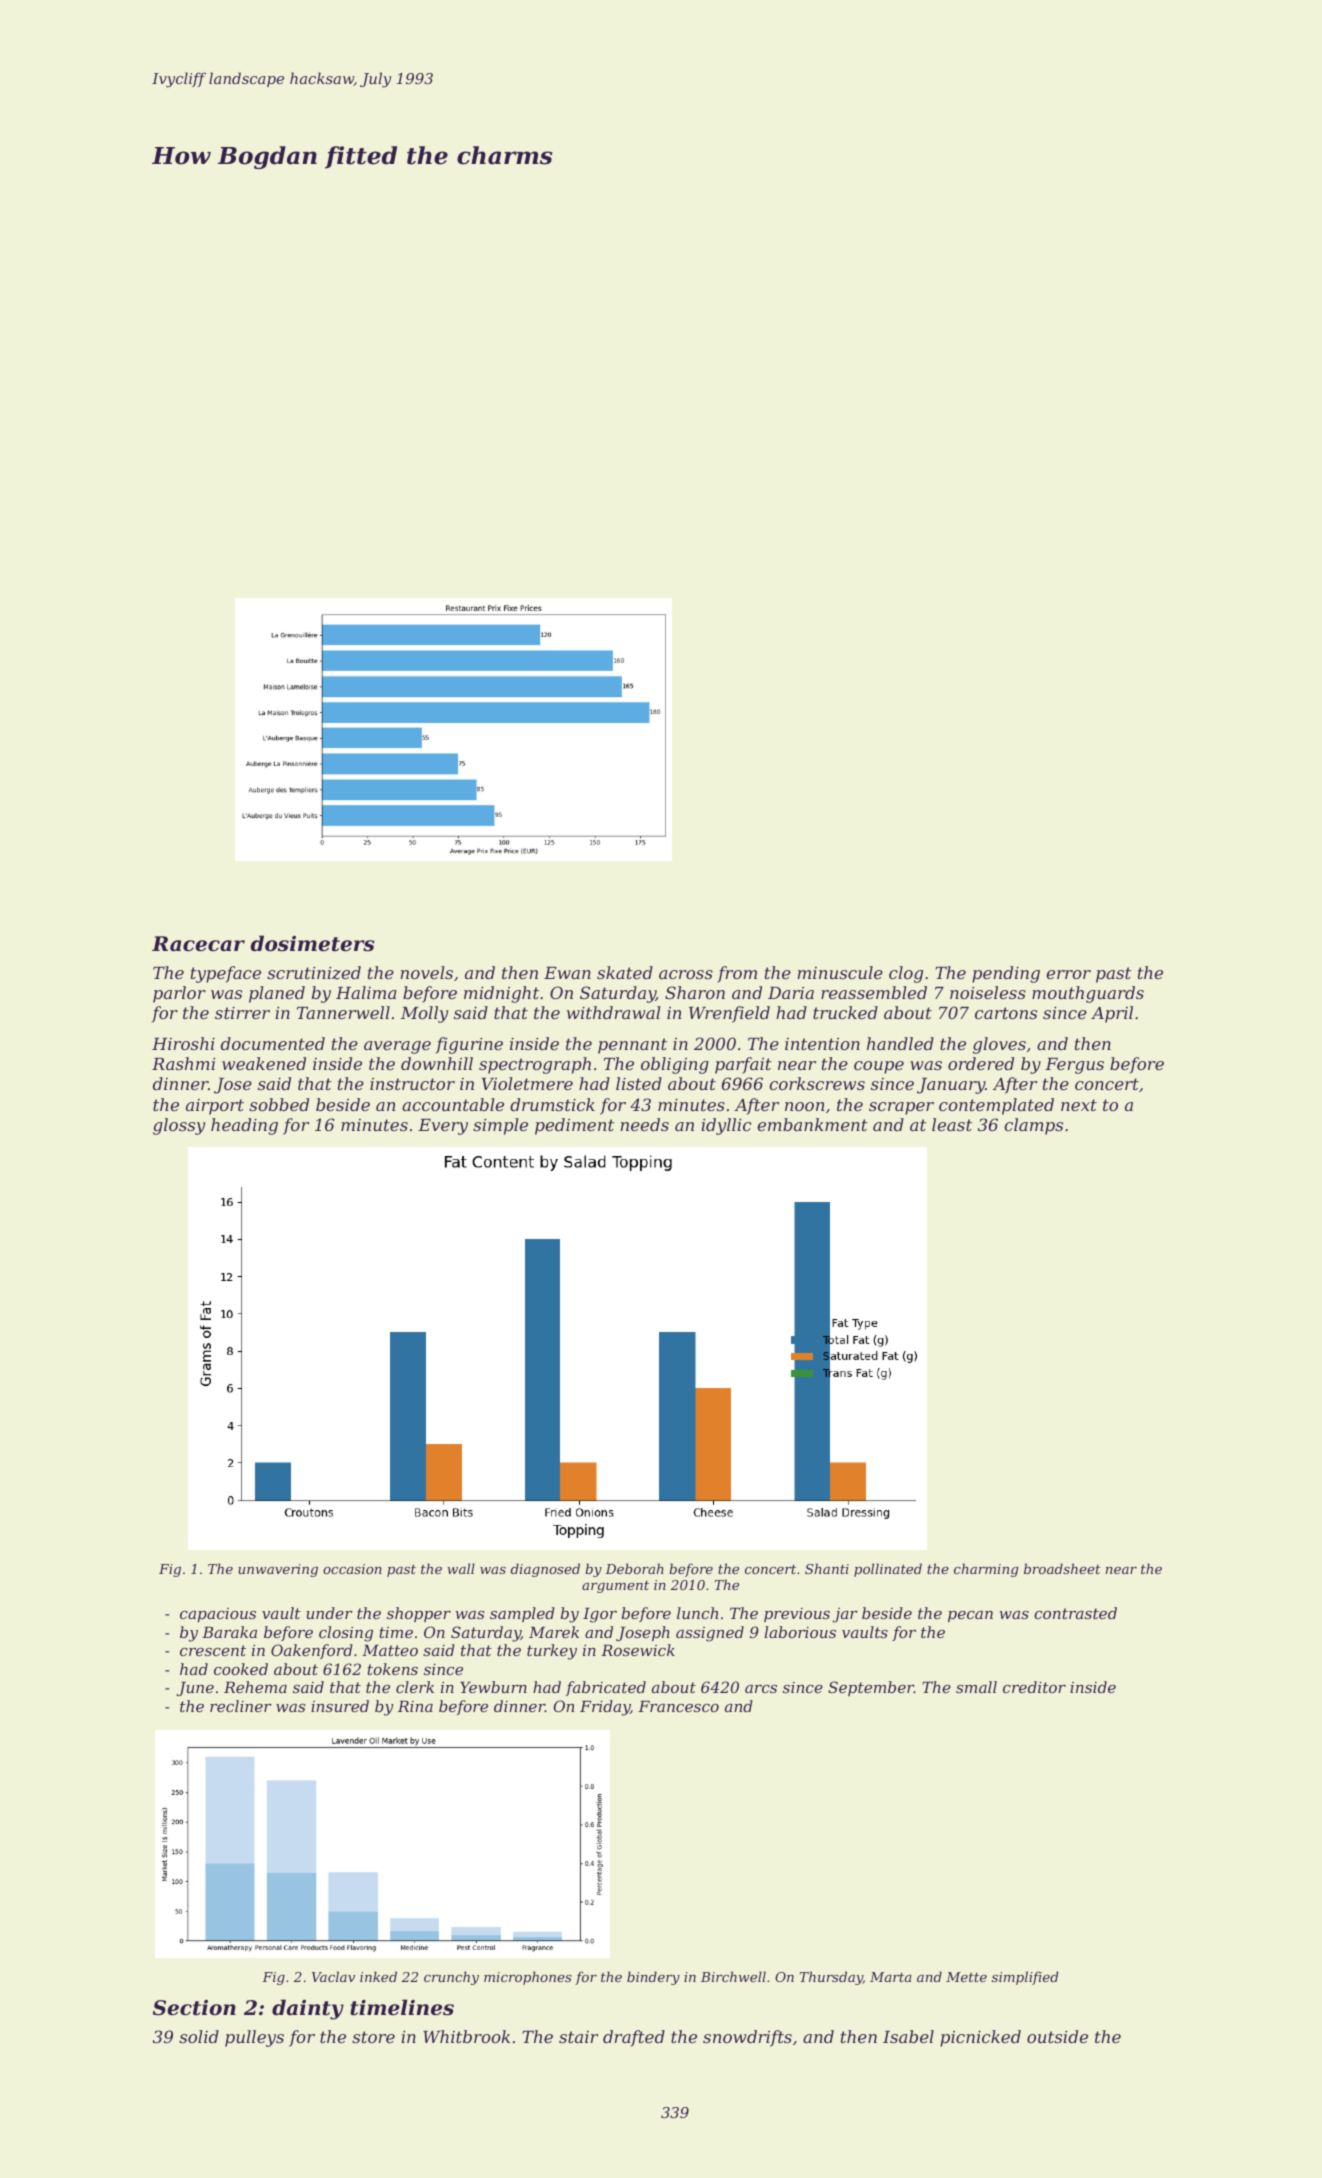  Describe the element at coordinates (840, 972) in the screenshot. I see `minuscule` at that location.
